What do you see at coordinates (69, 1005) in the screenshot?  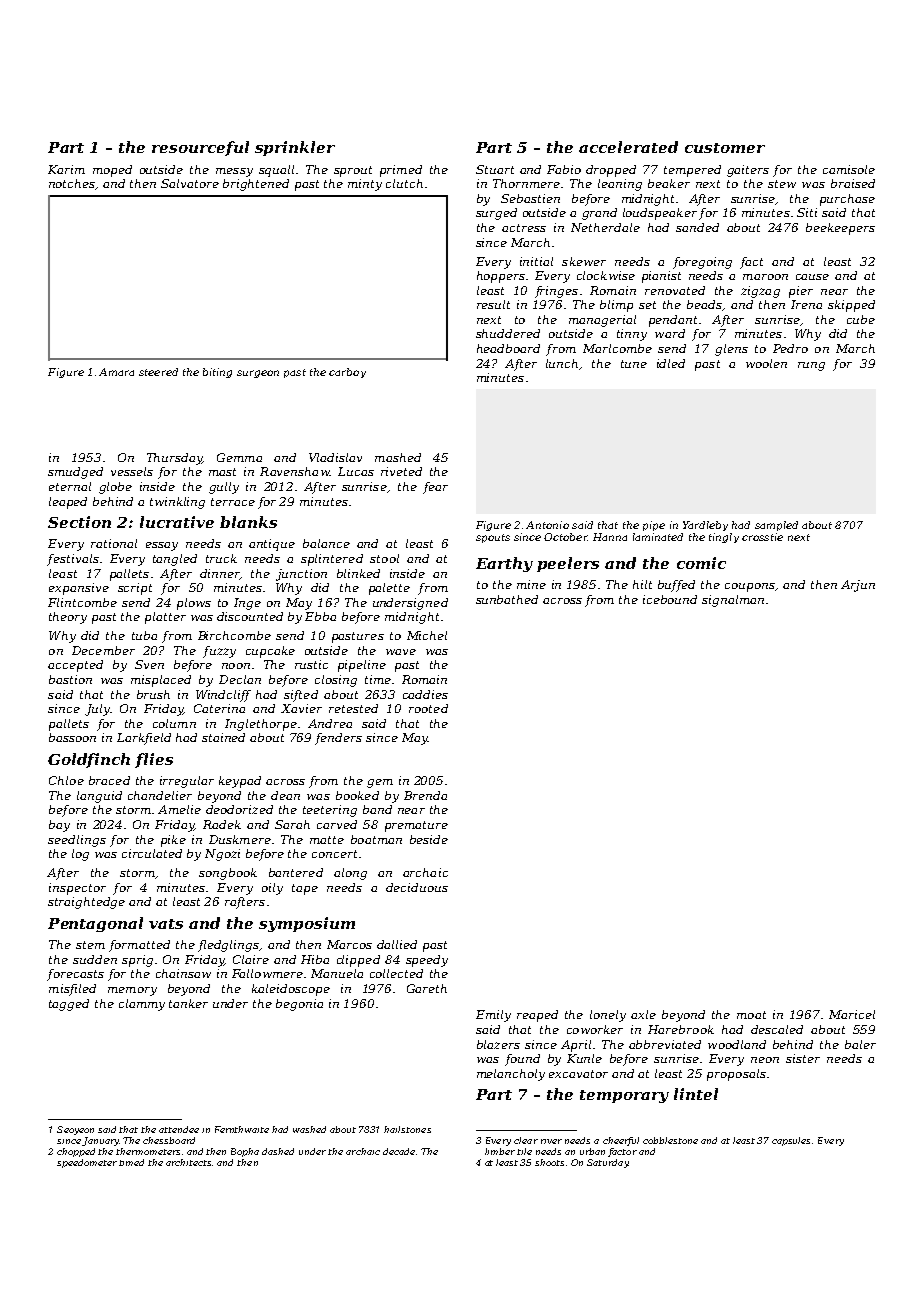 I see `tagged` at bounding box center [69, 1005].
